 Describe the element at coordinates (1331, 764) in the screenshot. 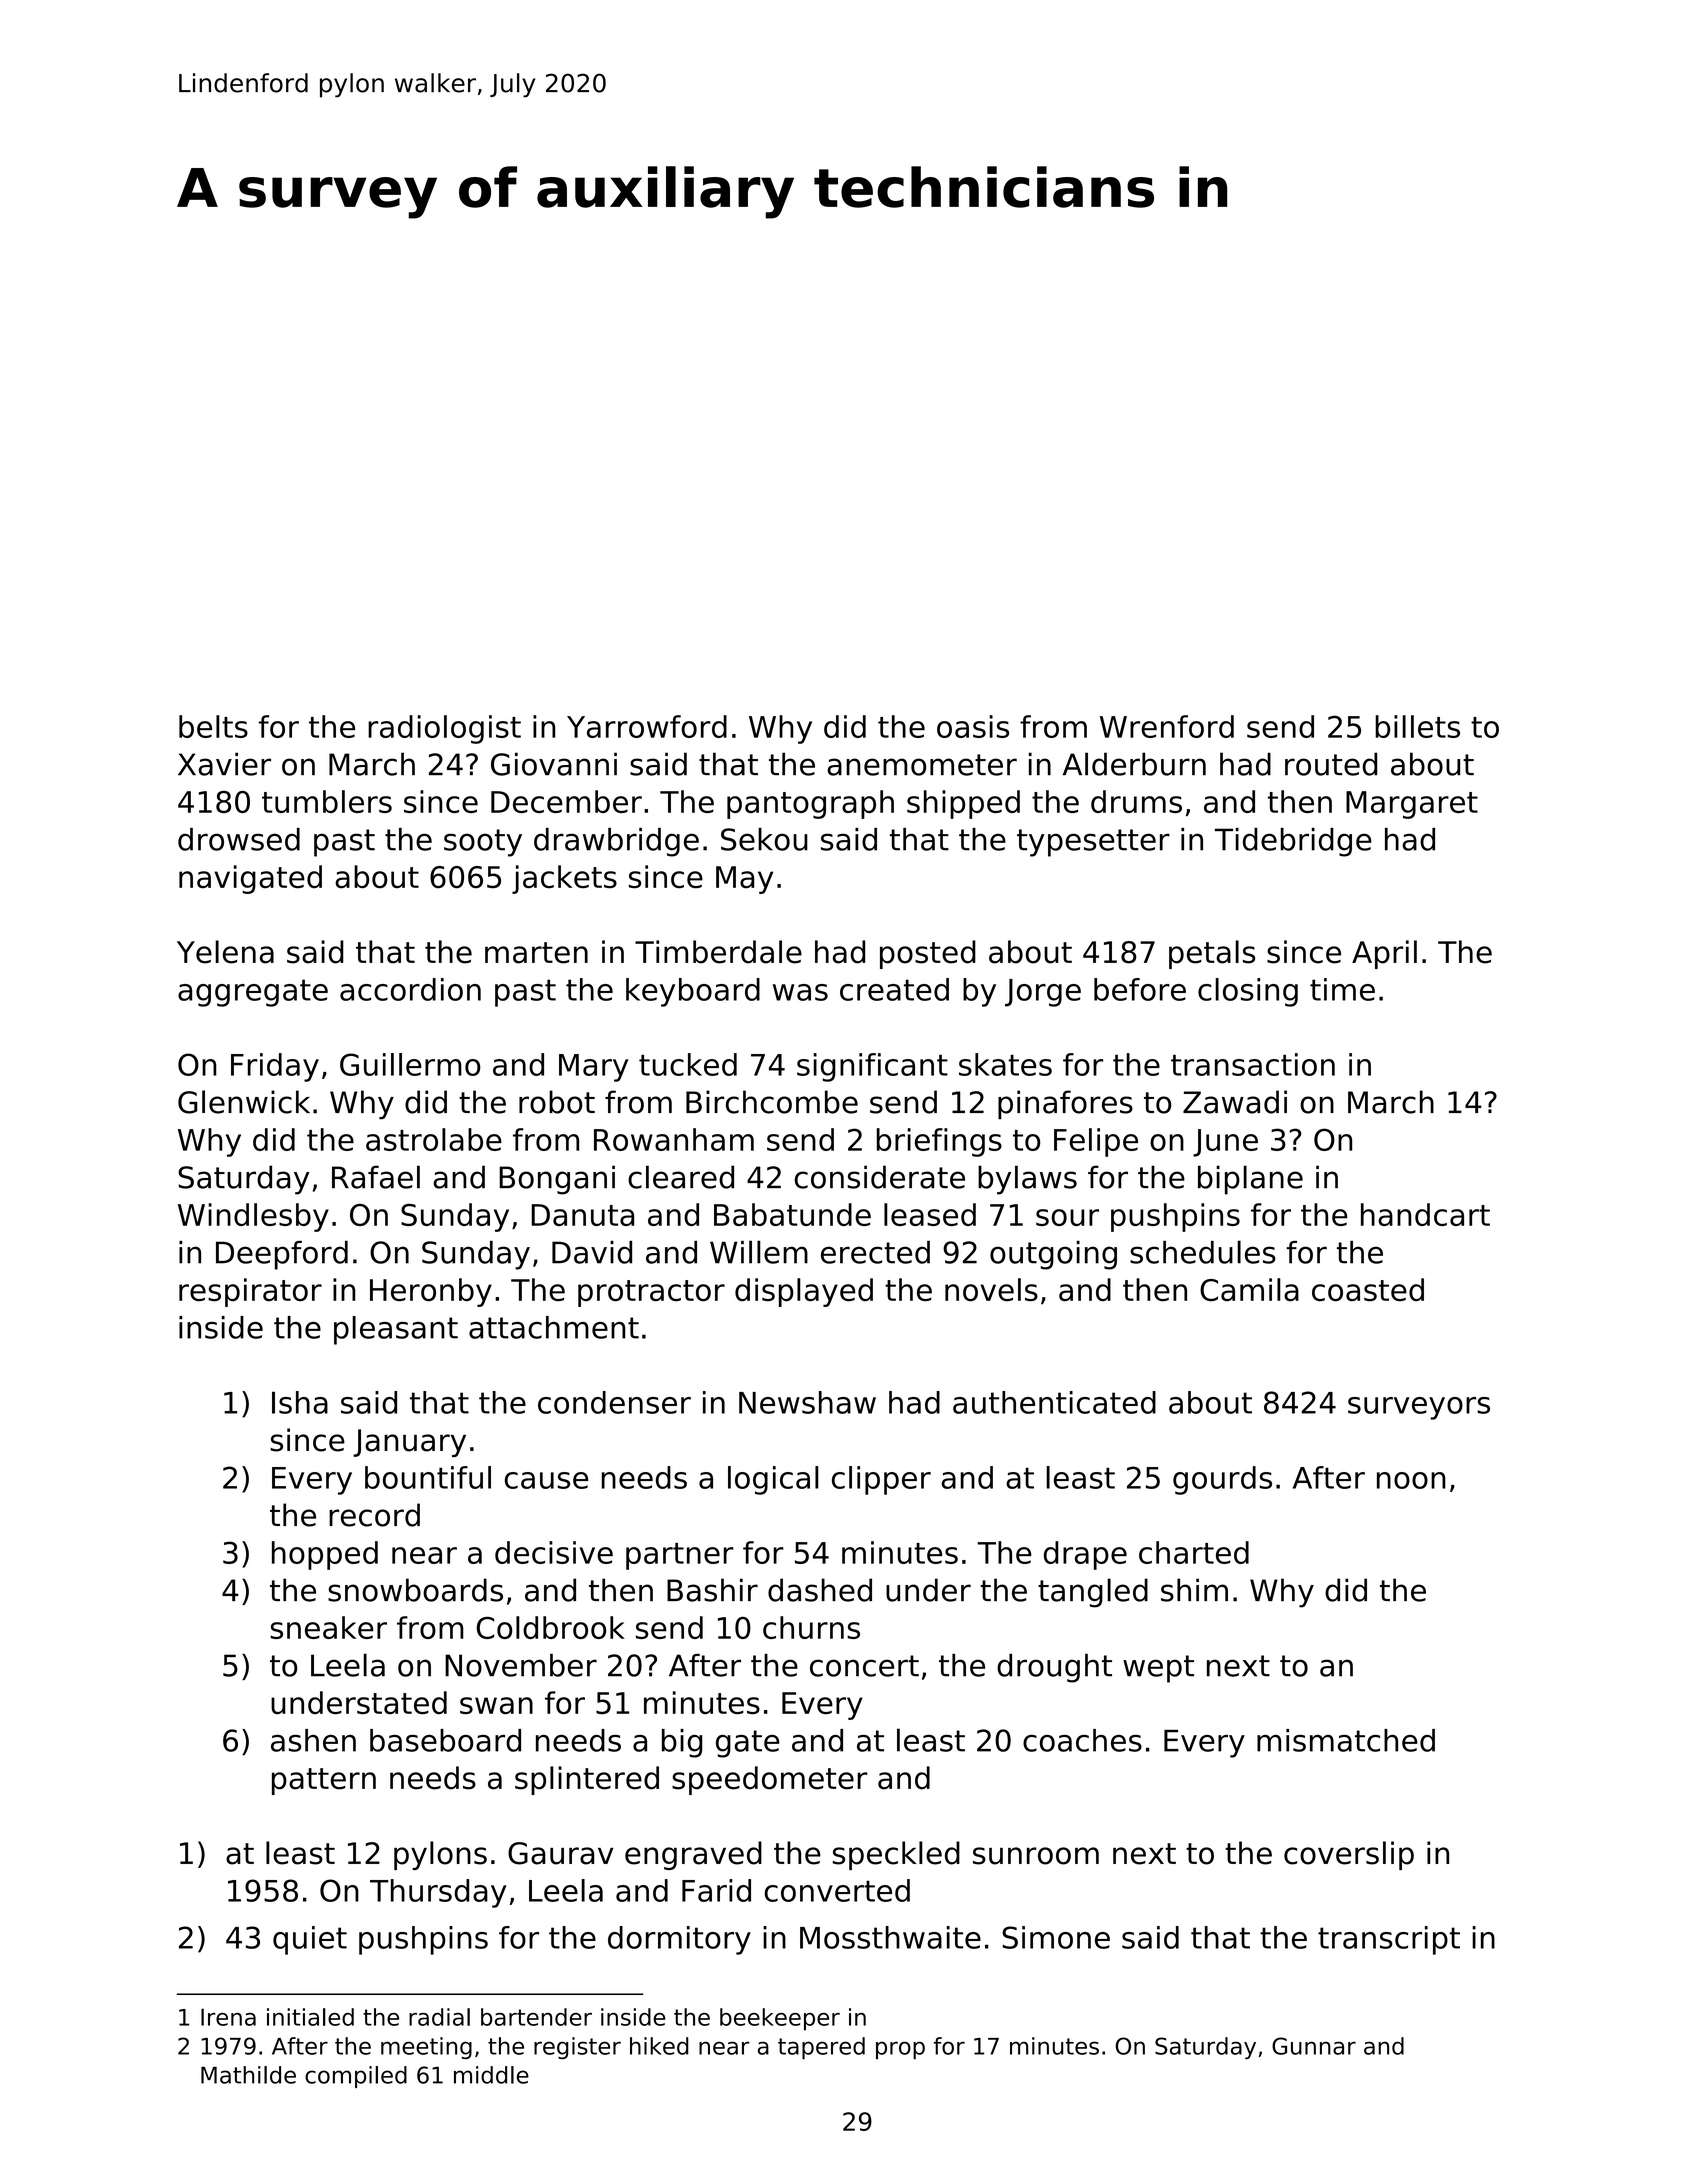

I see `routed` at that location.
